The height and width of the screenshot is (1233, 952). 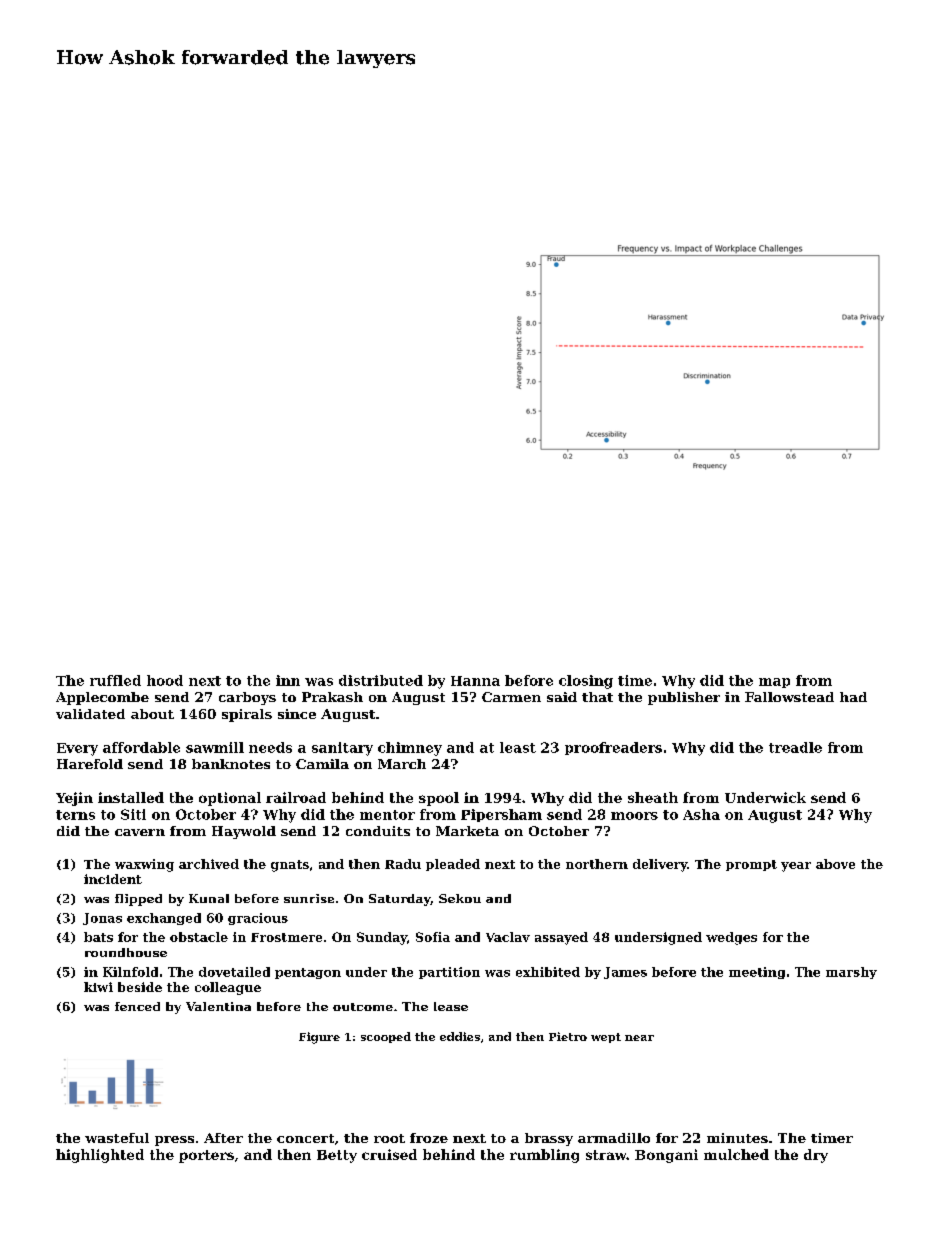 What do you see at coordinates (389, 1154) in the screenshot?
I see `cruised` at bounding box center [389, 1154].
